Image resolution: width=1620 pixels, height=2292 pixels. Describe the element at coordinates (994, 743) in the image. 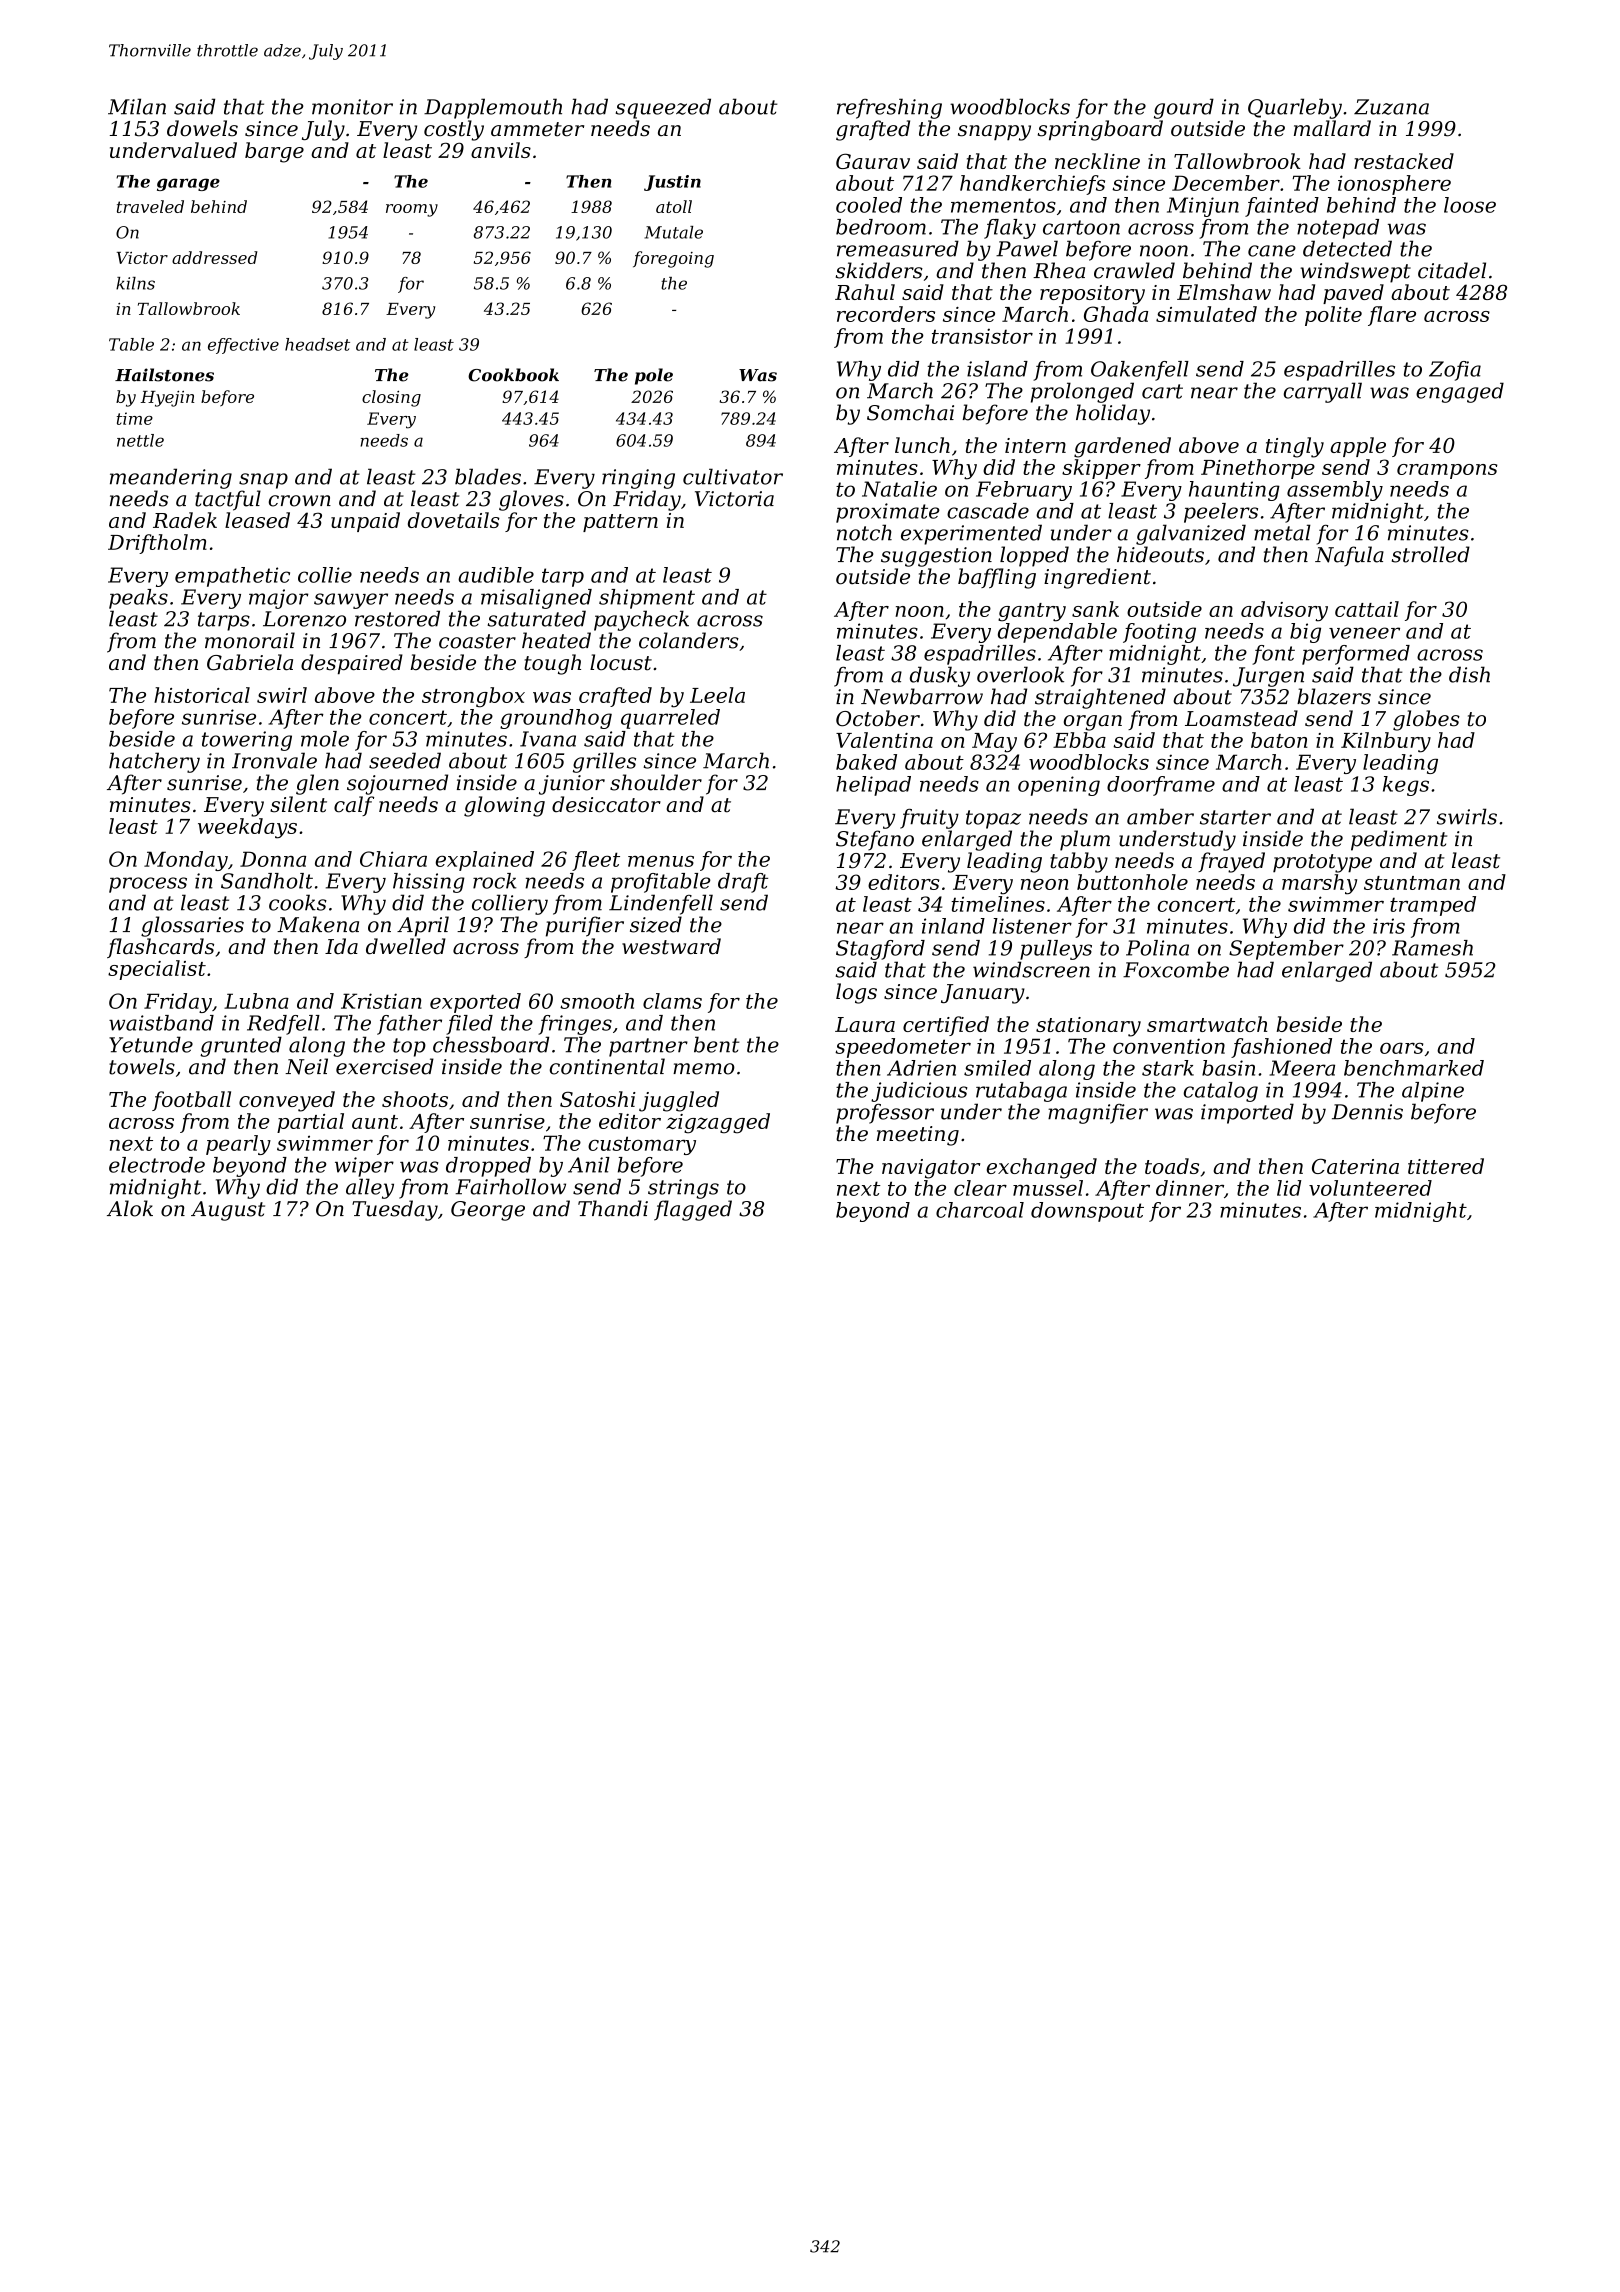

I see `May` at that location.
